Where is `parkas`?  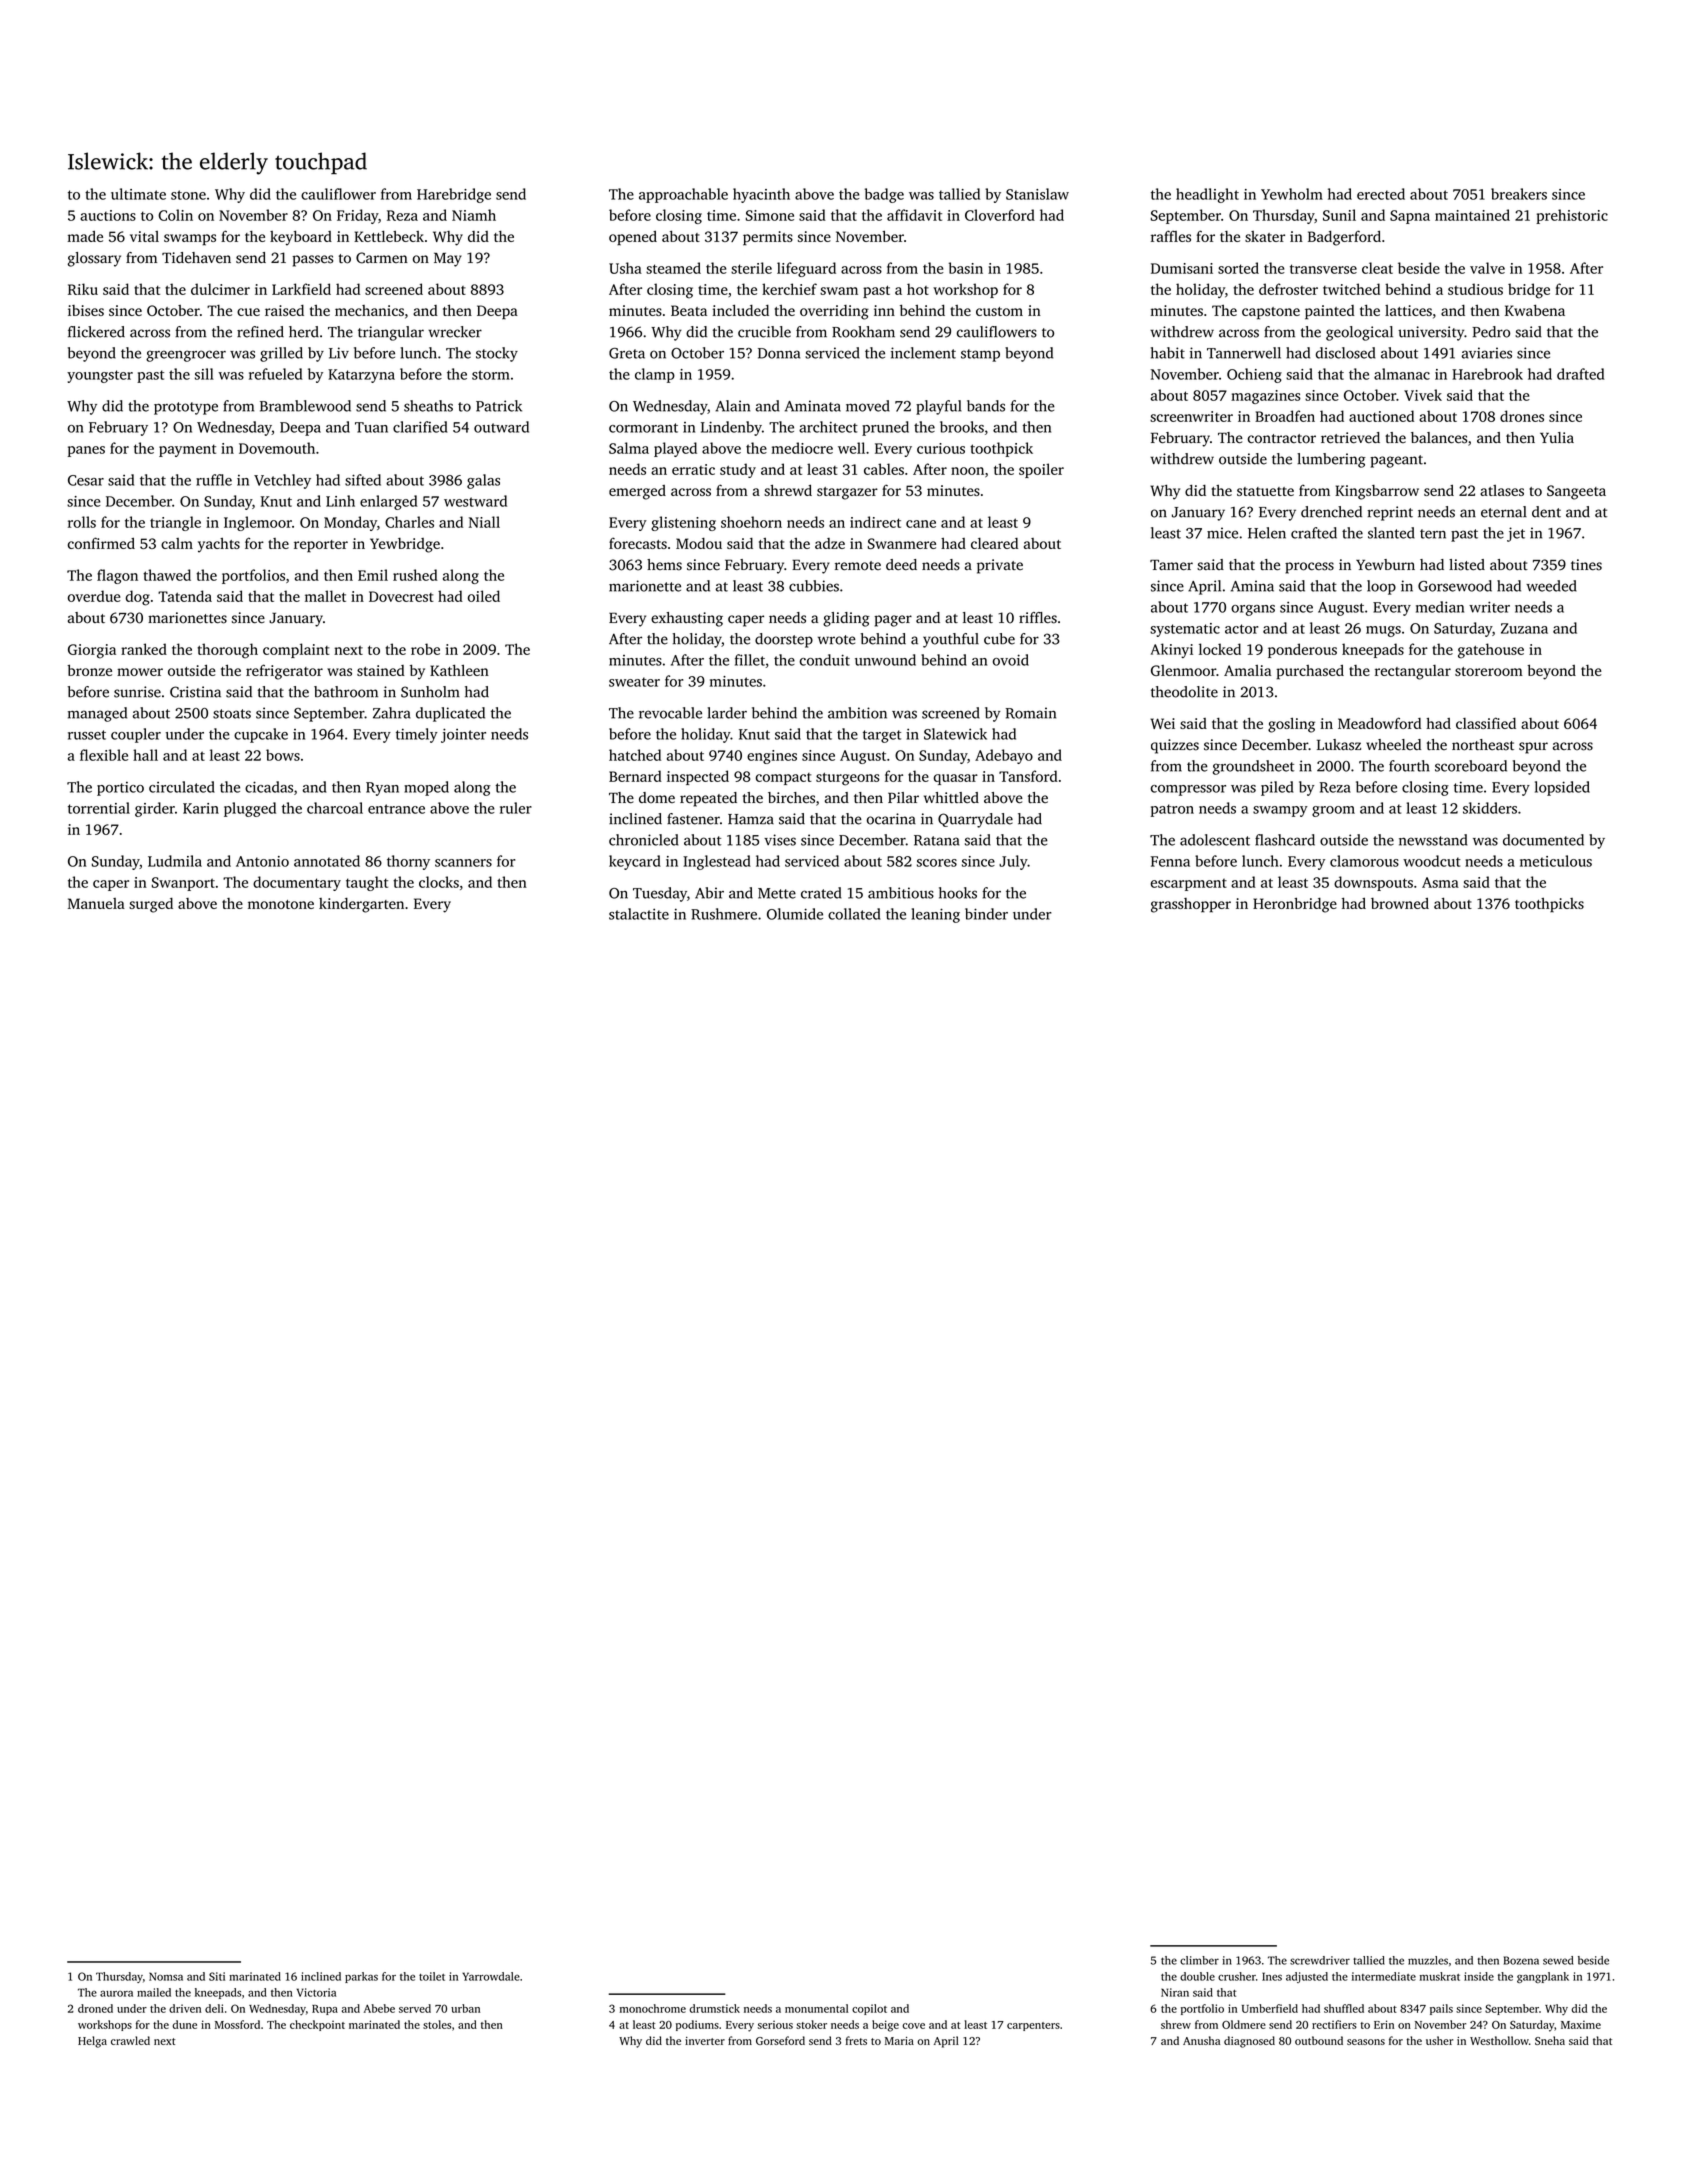
parkas is located at coordinates (361, 1977).
